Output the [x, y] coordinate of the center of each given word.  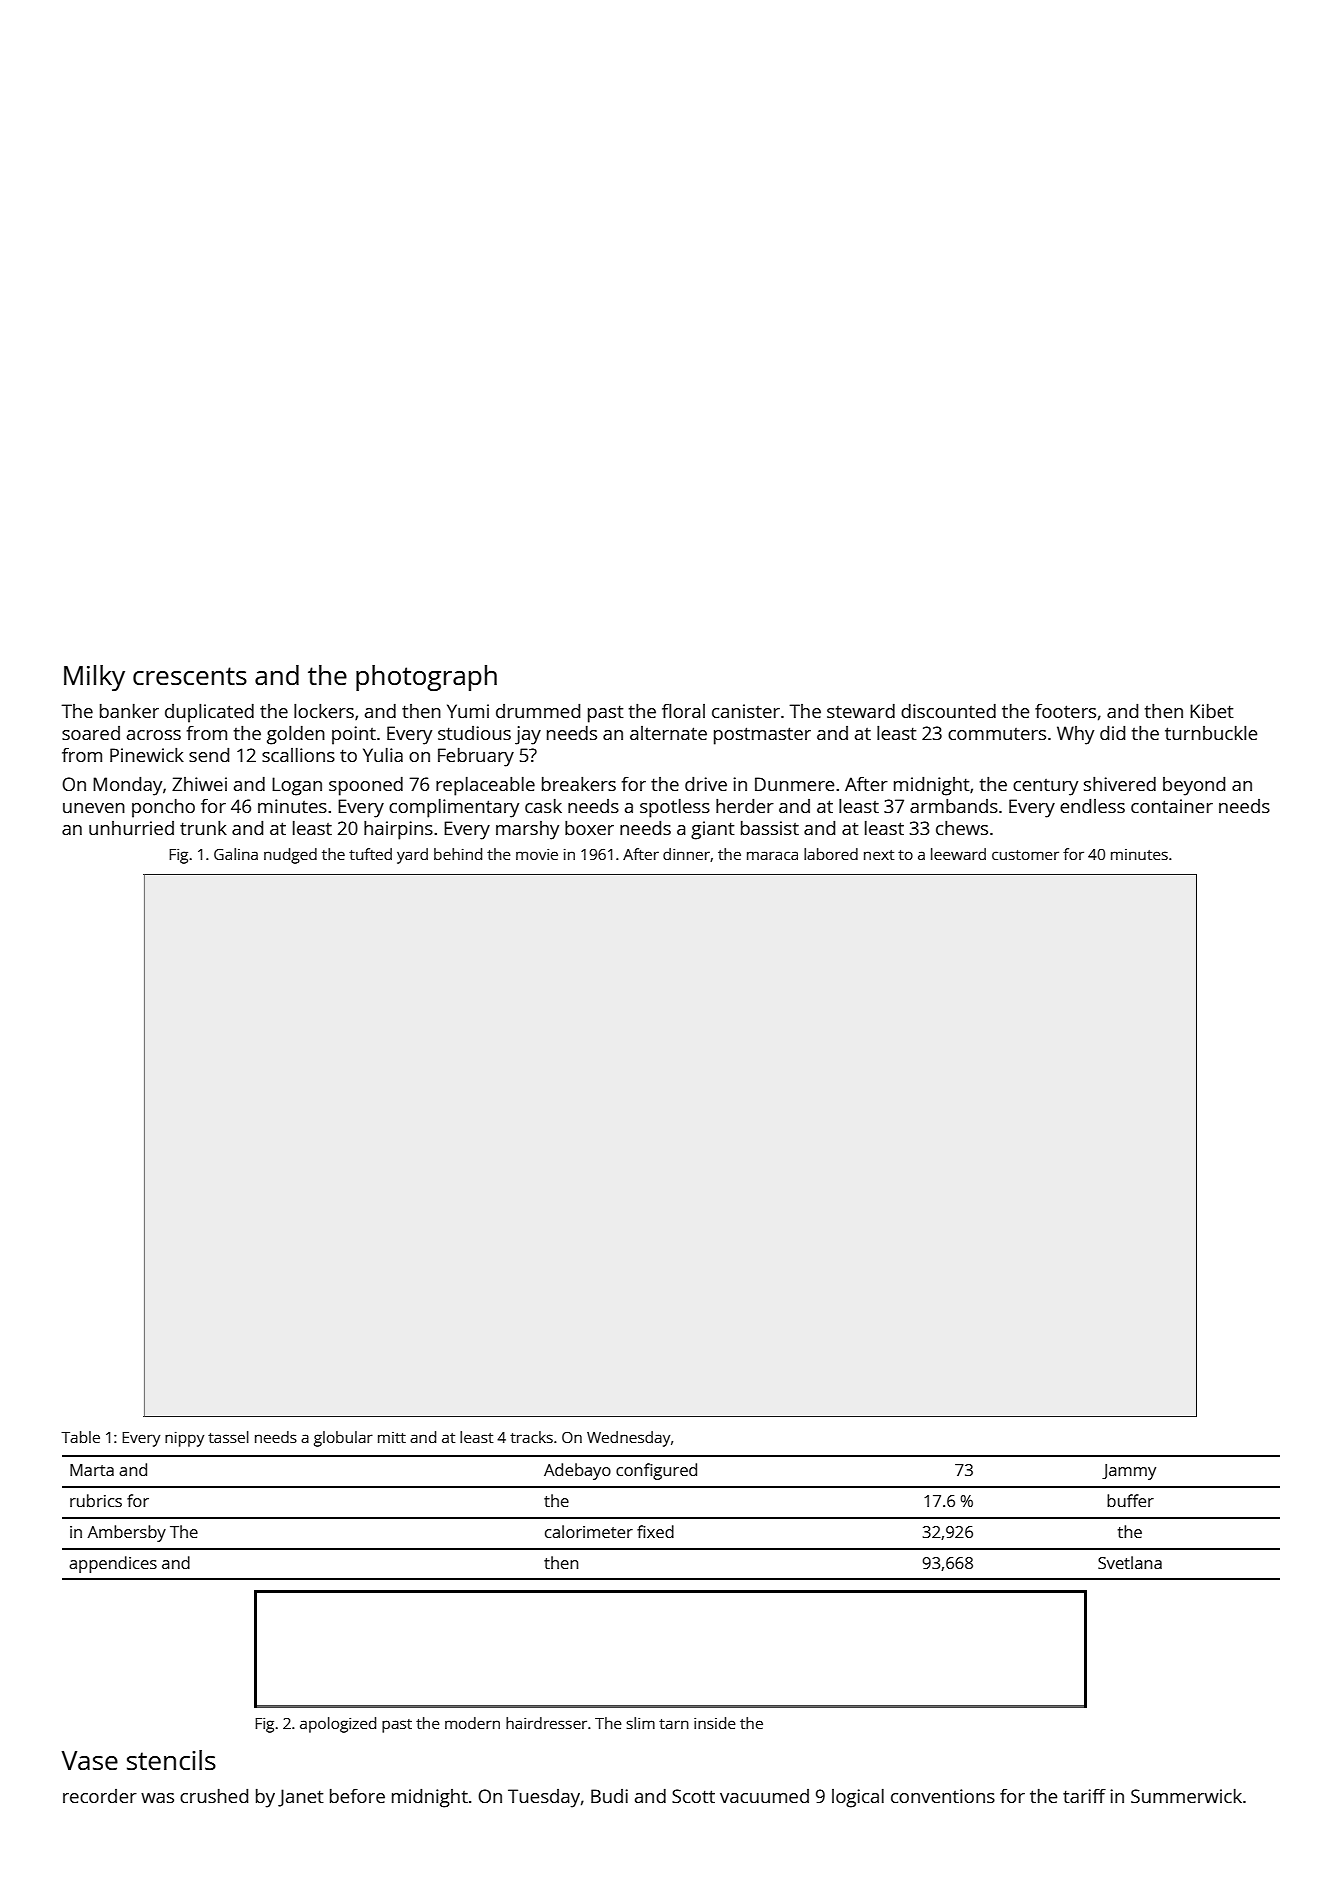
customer [1025, 855]
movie [537, 854]
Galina [236, 854]
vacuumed [764, 1796]
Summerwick [1186, 1796]
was [157, 1798]
